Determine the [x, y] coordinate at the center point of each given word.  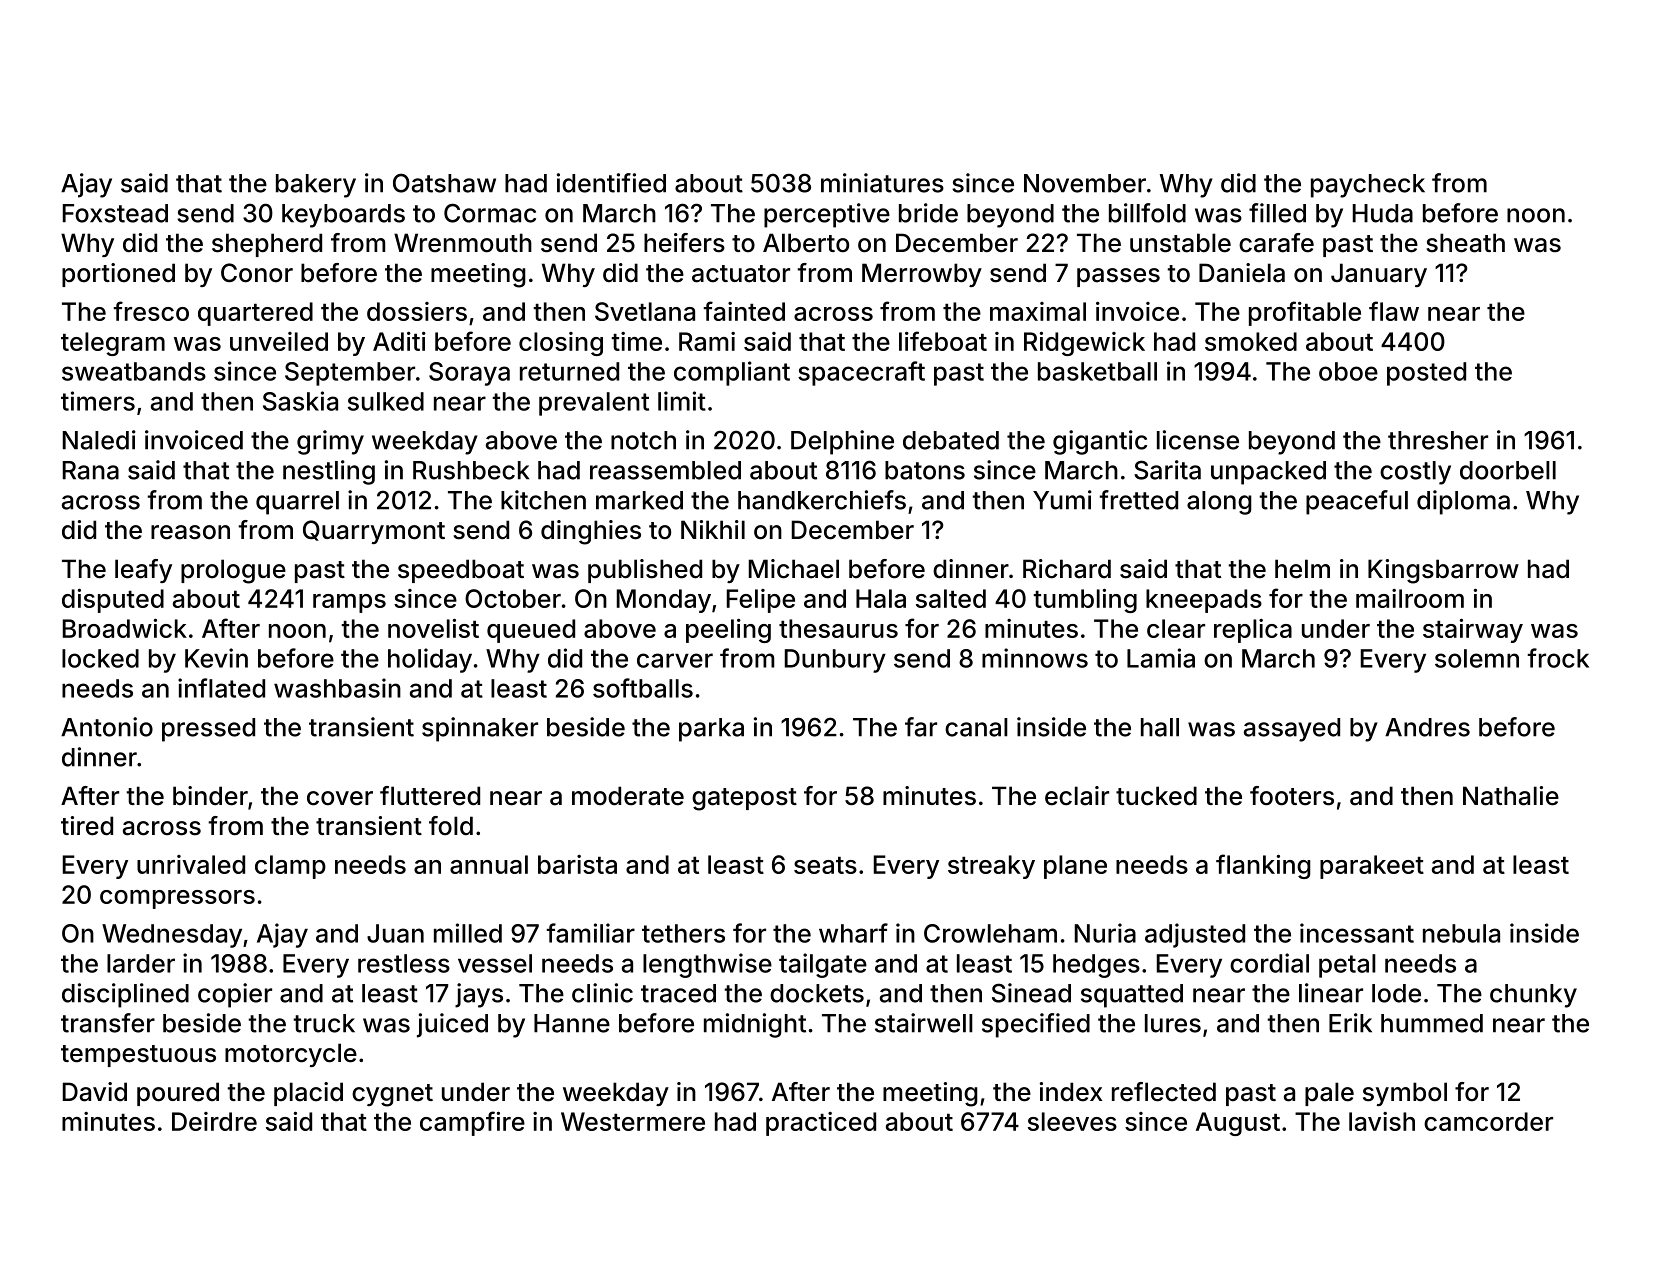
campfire [472, 1123]
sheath [1465, 243]
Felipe [761, 601]
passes [1118, 277]
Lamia [1161, 658]
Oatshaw [444, 183]
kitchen [543, 500]
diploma [1463, 502]
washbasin [337, 688]
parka [711, 730]
